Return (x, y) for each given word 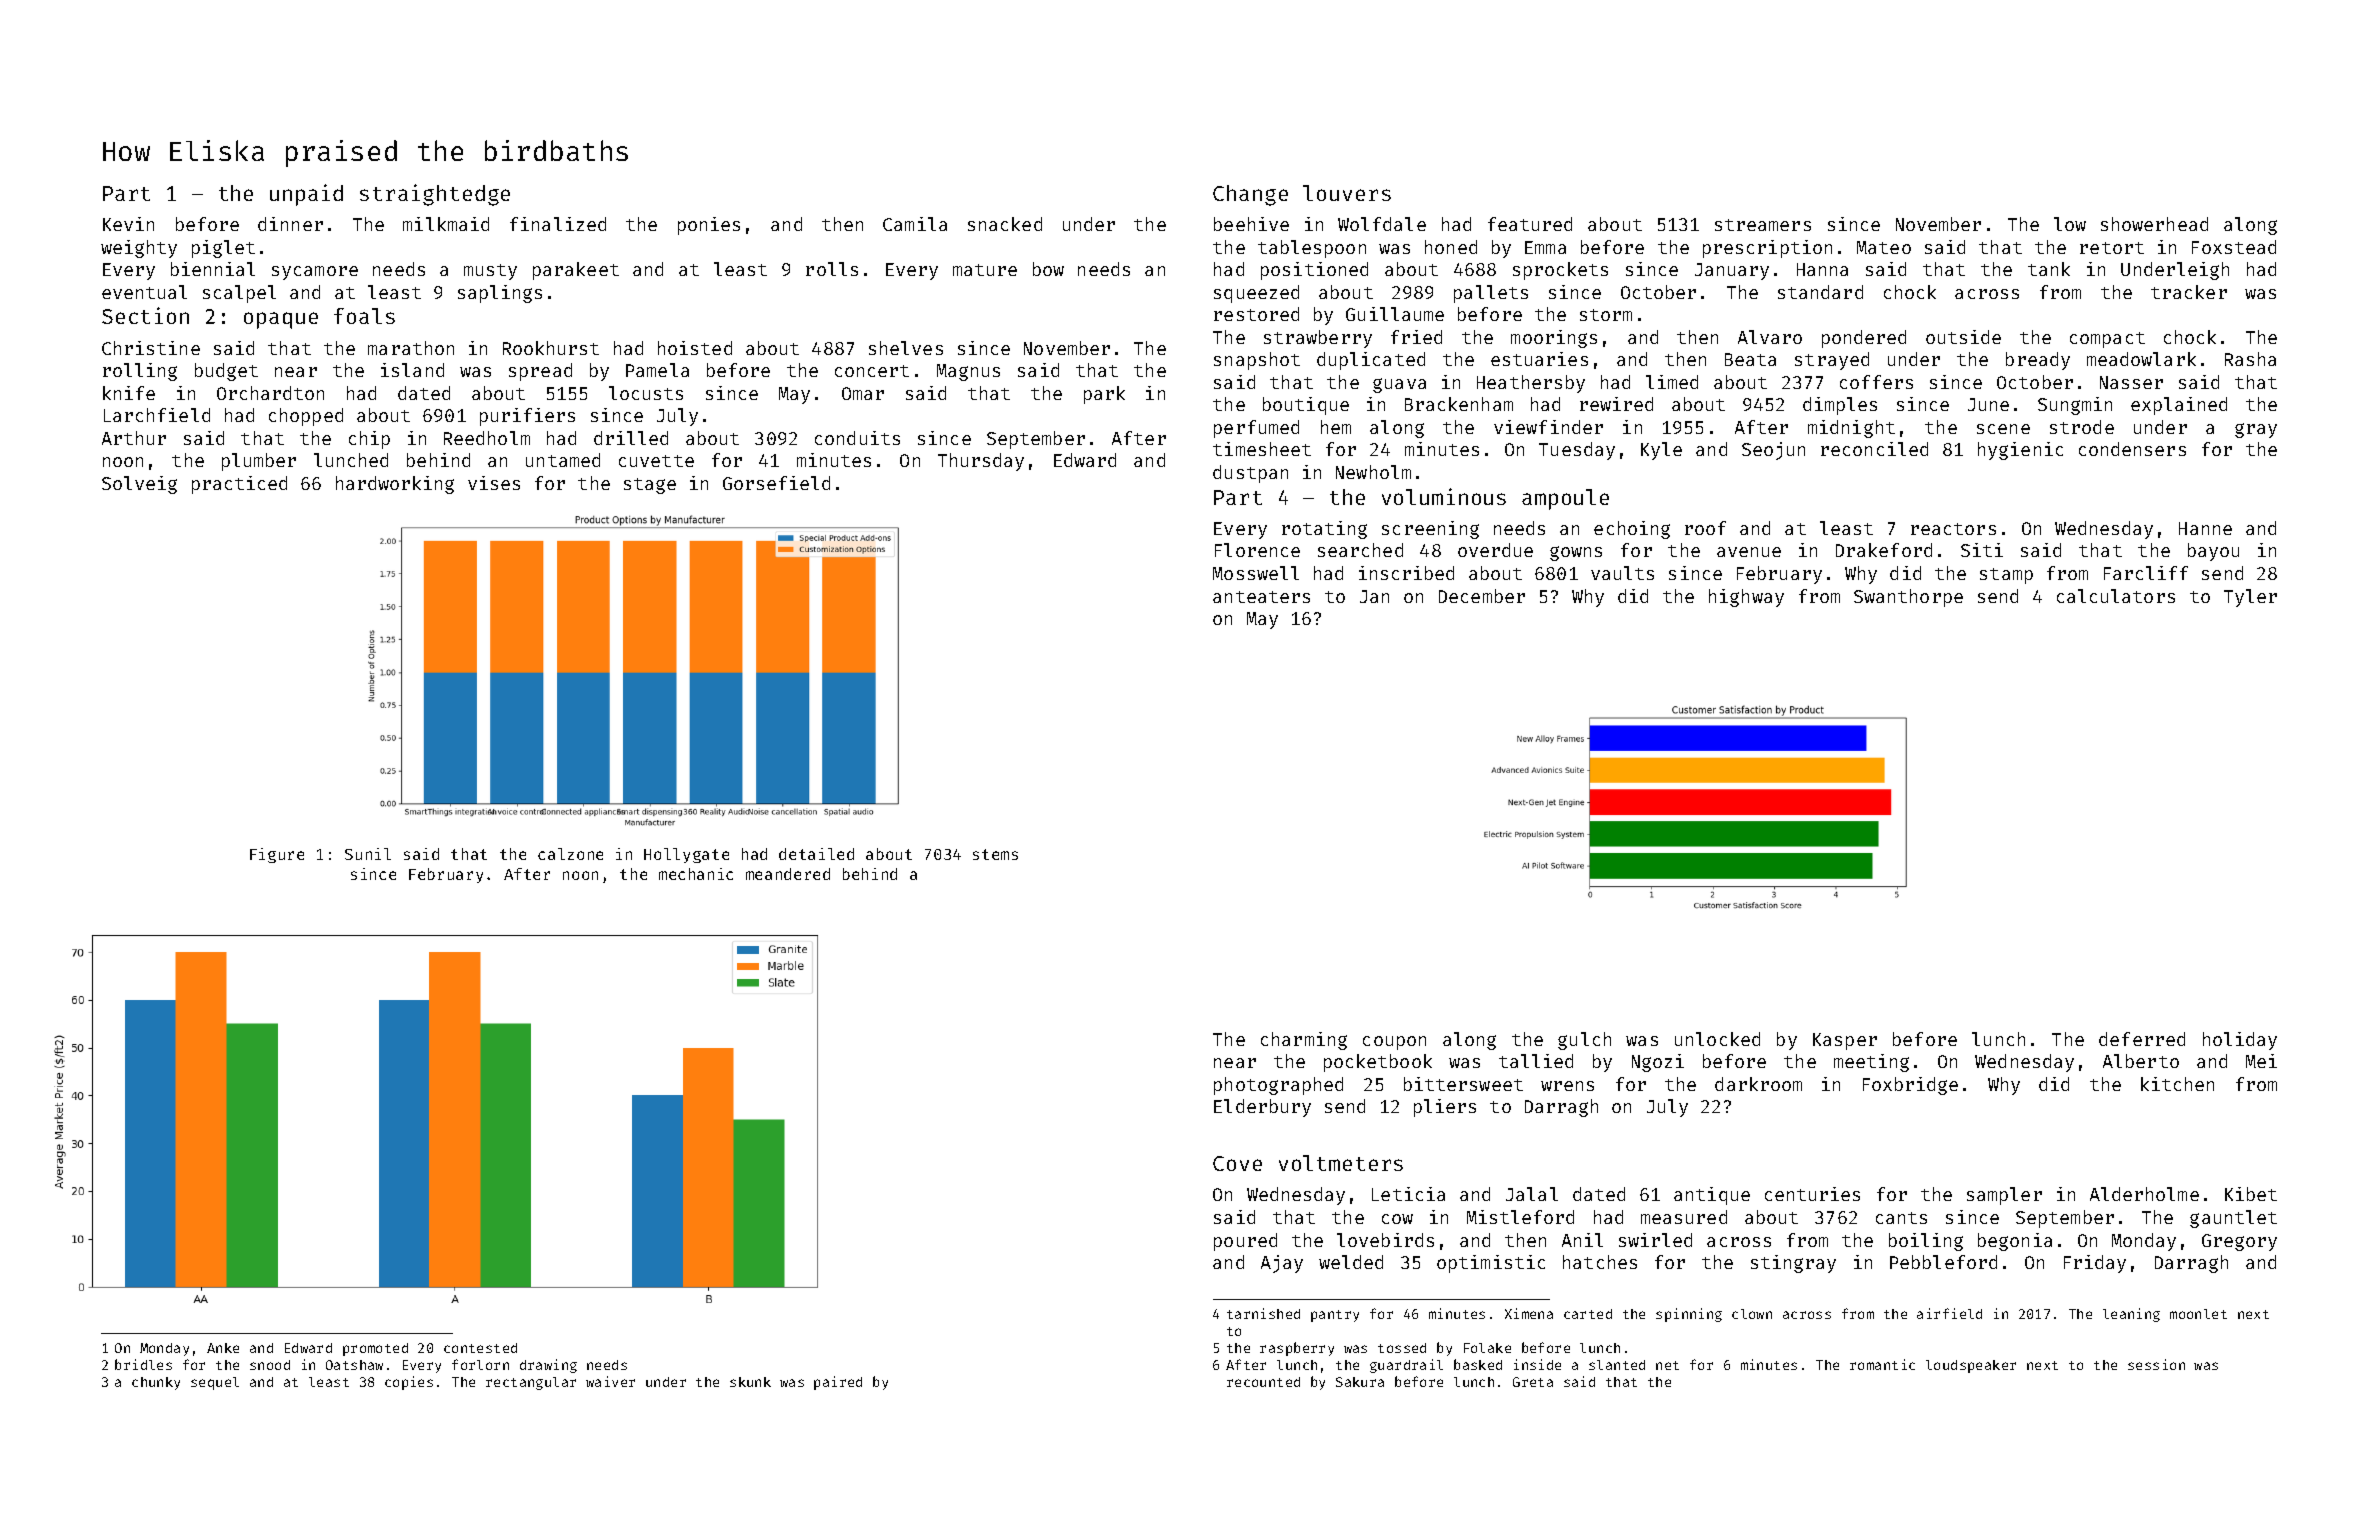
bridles (143, 1364)
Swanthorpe (1908, 598)
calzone (570, 854)
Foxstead (2234, 247)
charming (1304, 1041)
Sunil (368, 854)
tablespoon (1312, 249)
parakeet (576, 271)
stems (995, 854)
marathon (411, 348)
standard (1820, 292)
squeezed (1256, 294)
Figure (277, 855)
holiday (2240, 1041)
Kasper (1845, 1041)
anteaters (1261, 597)
